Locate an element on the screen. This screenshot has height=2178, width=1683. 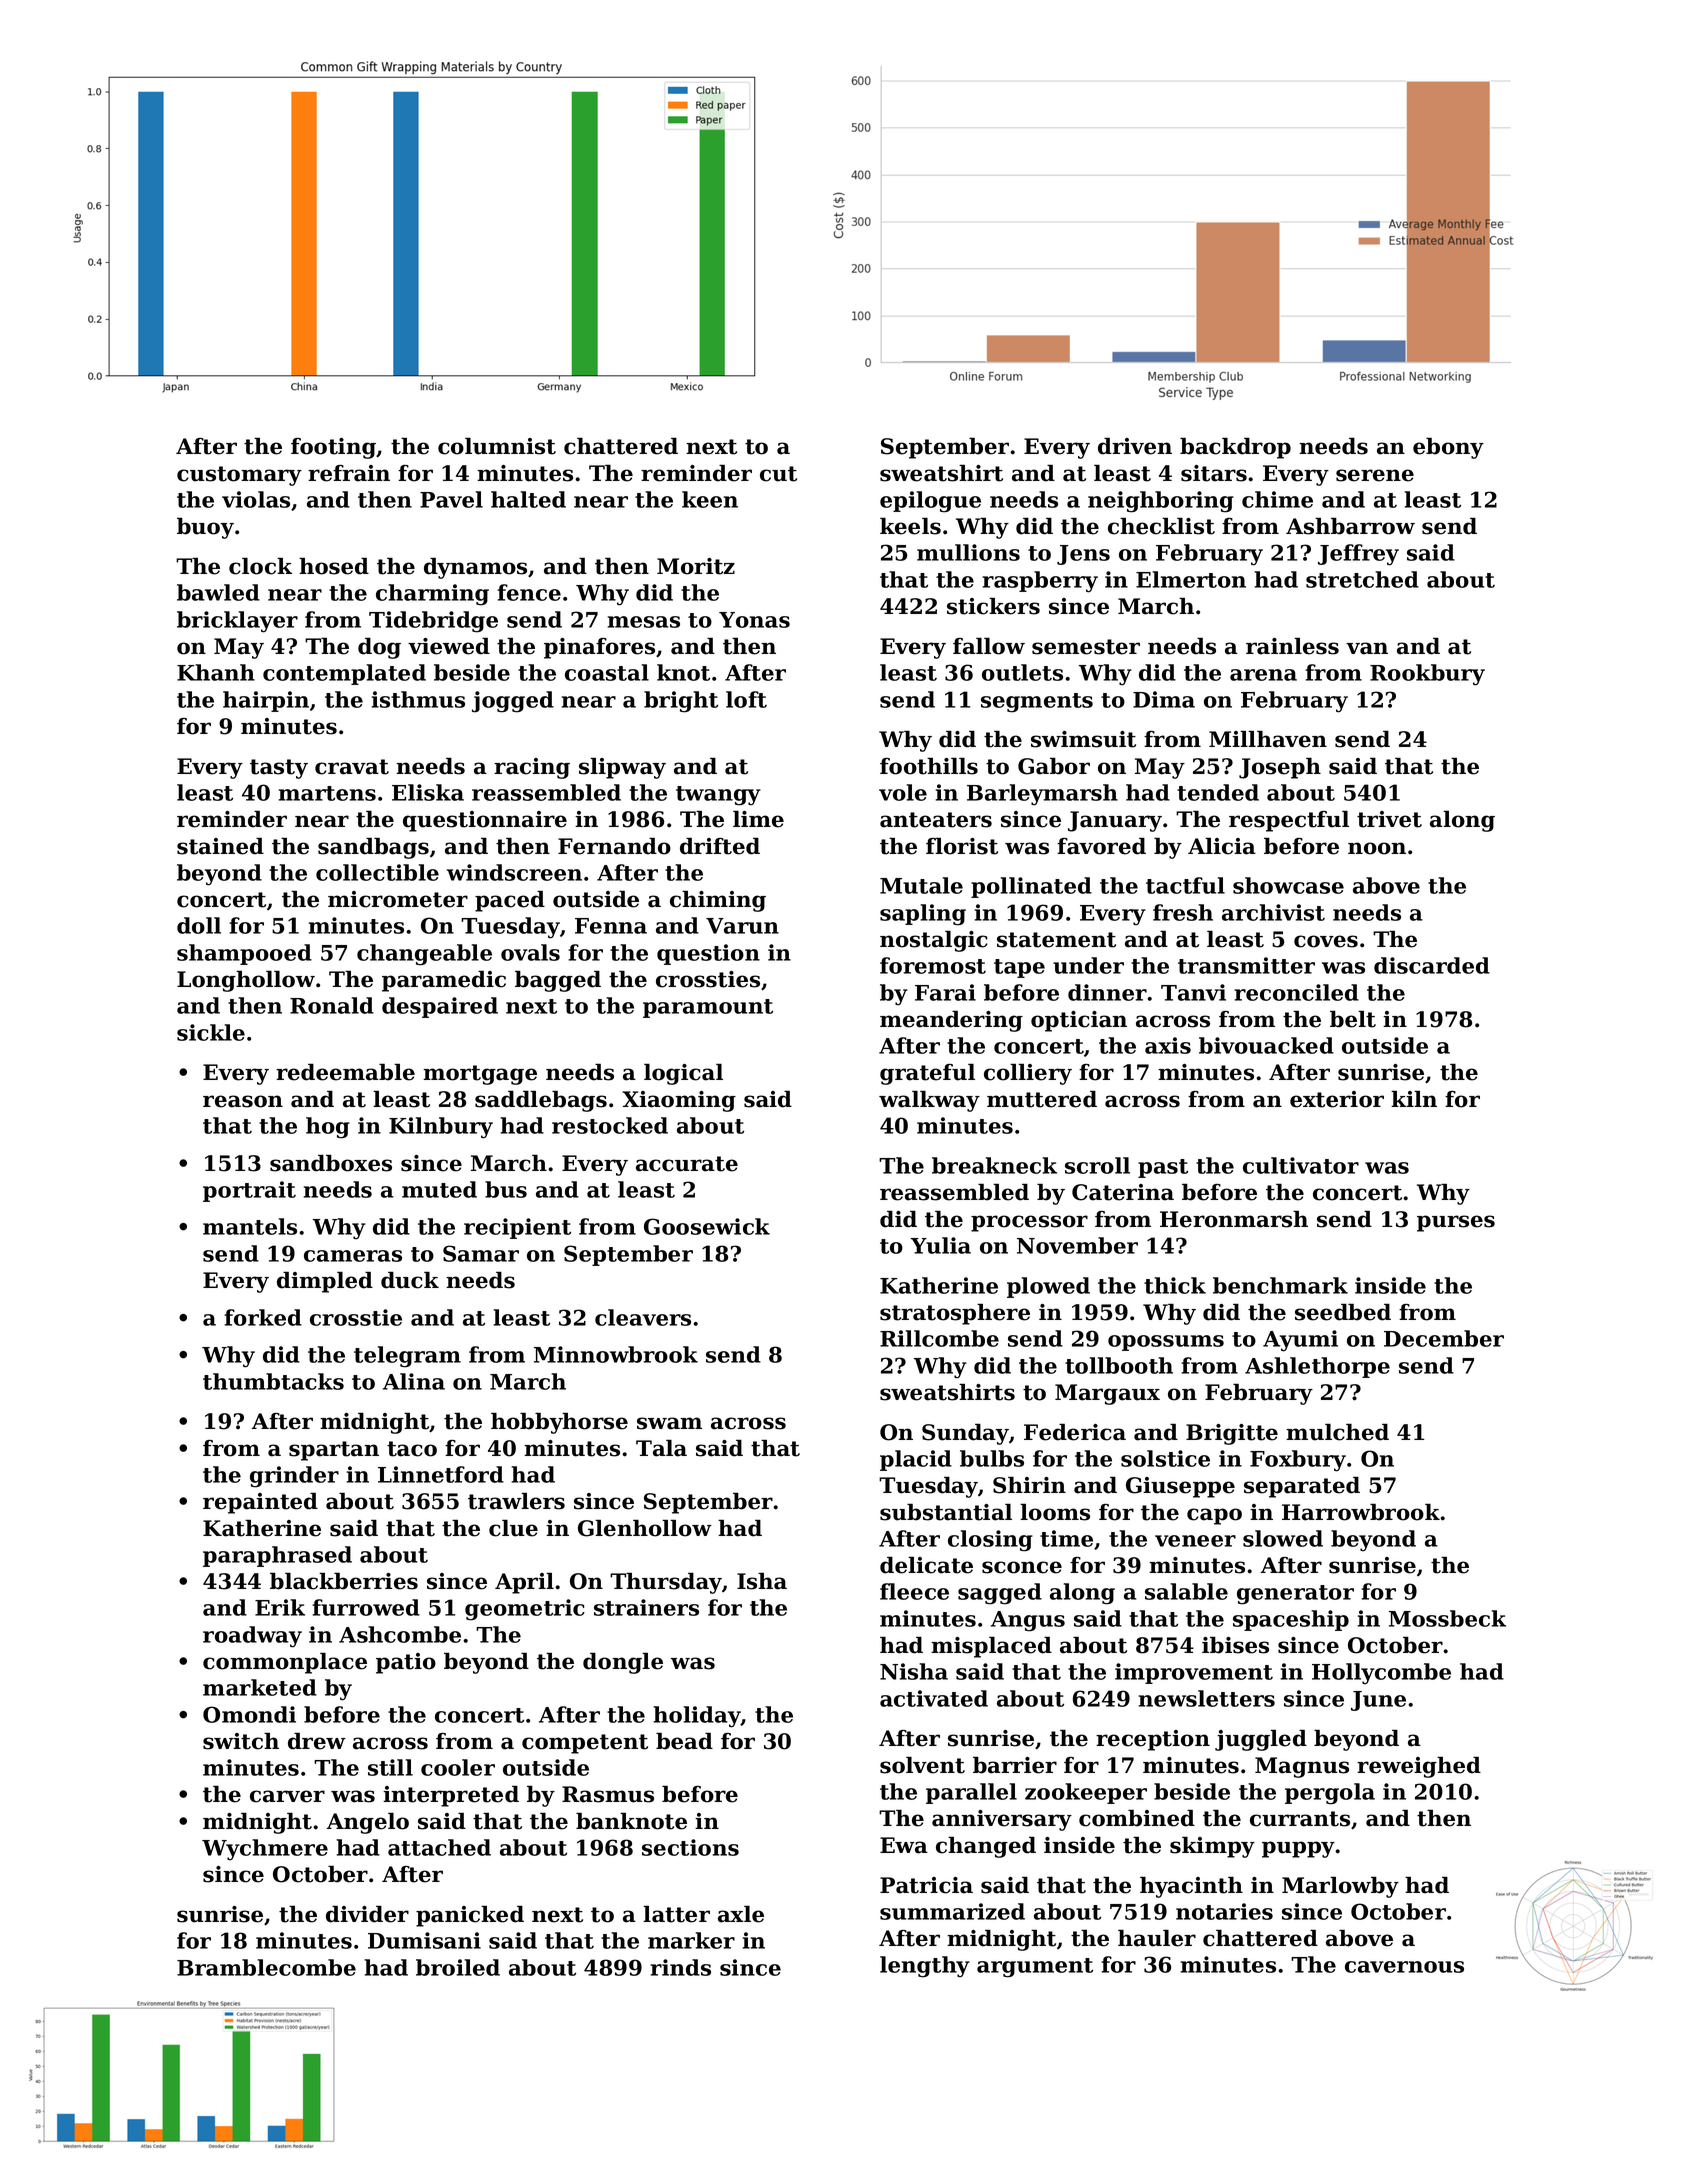
forked is located at coordinates (263, 1317).
